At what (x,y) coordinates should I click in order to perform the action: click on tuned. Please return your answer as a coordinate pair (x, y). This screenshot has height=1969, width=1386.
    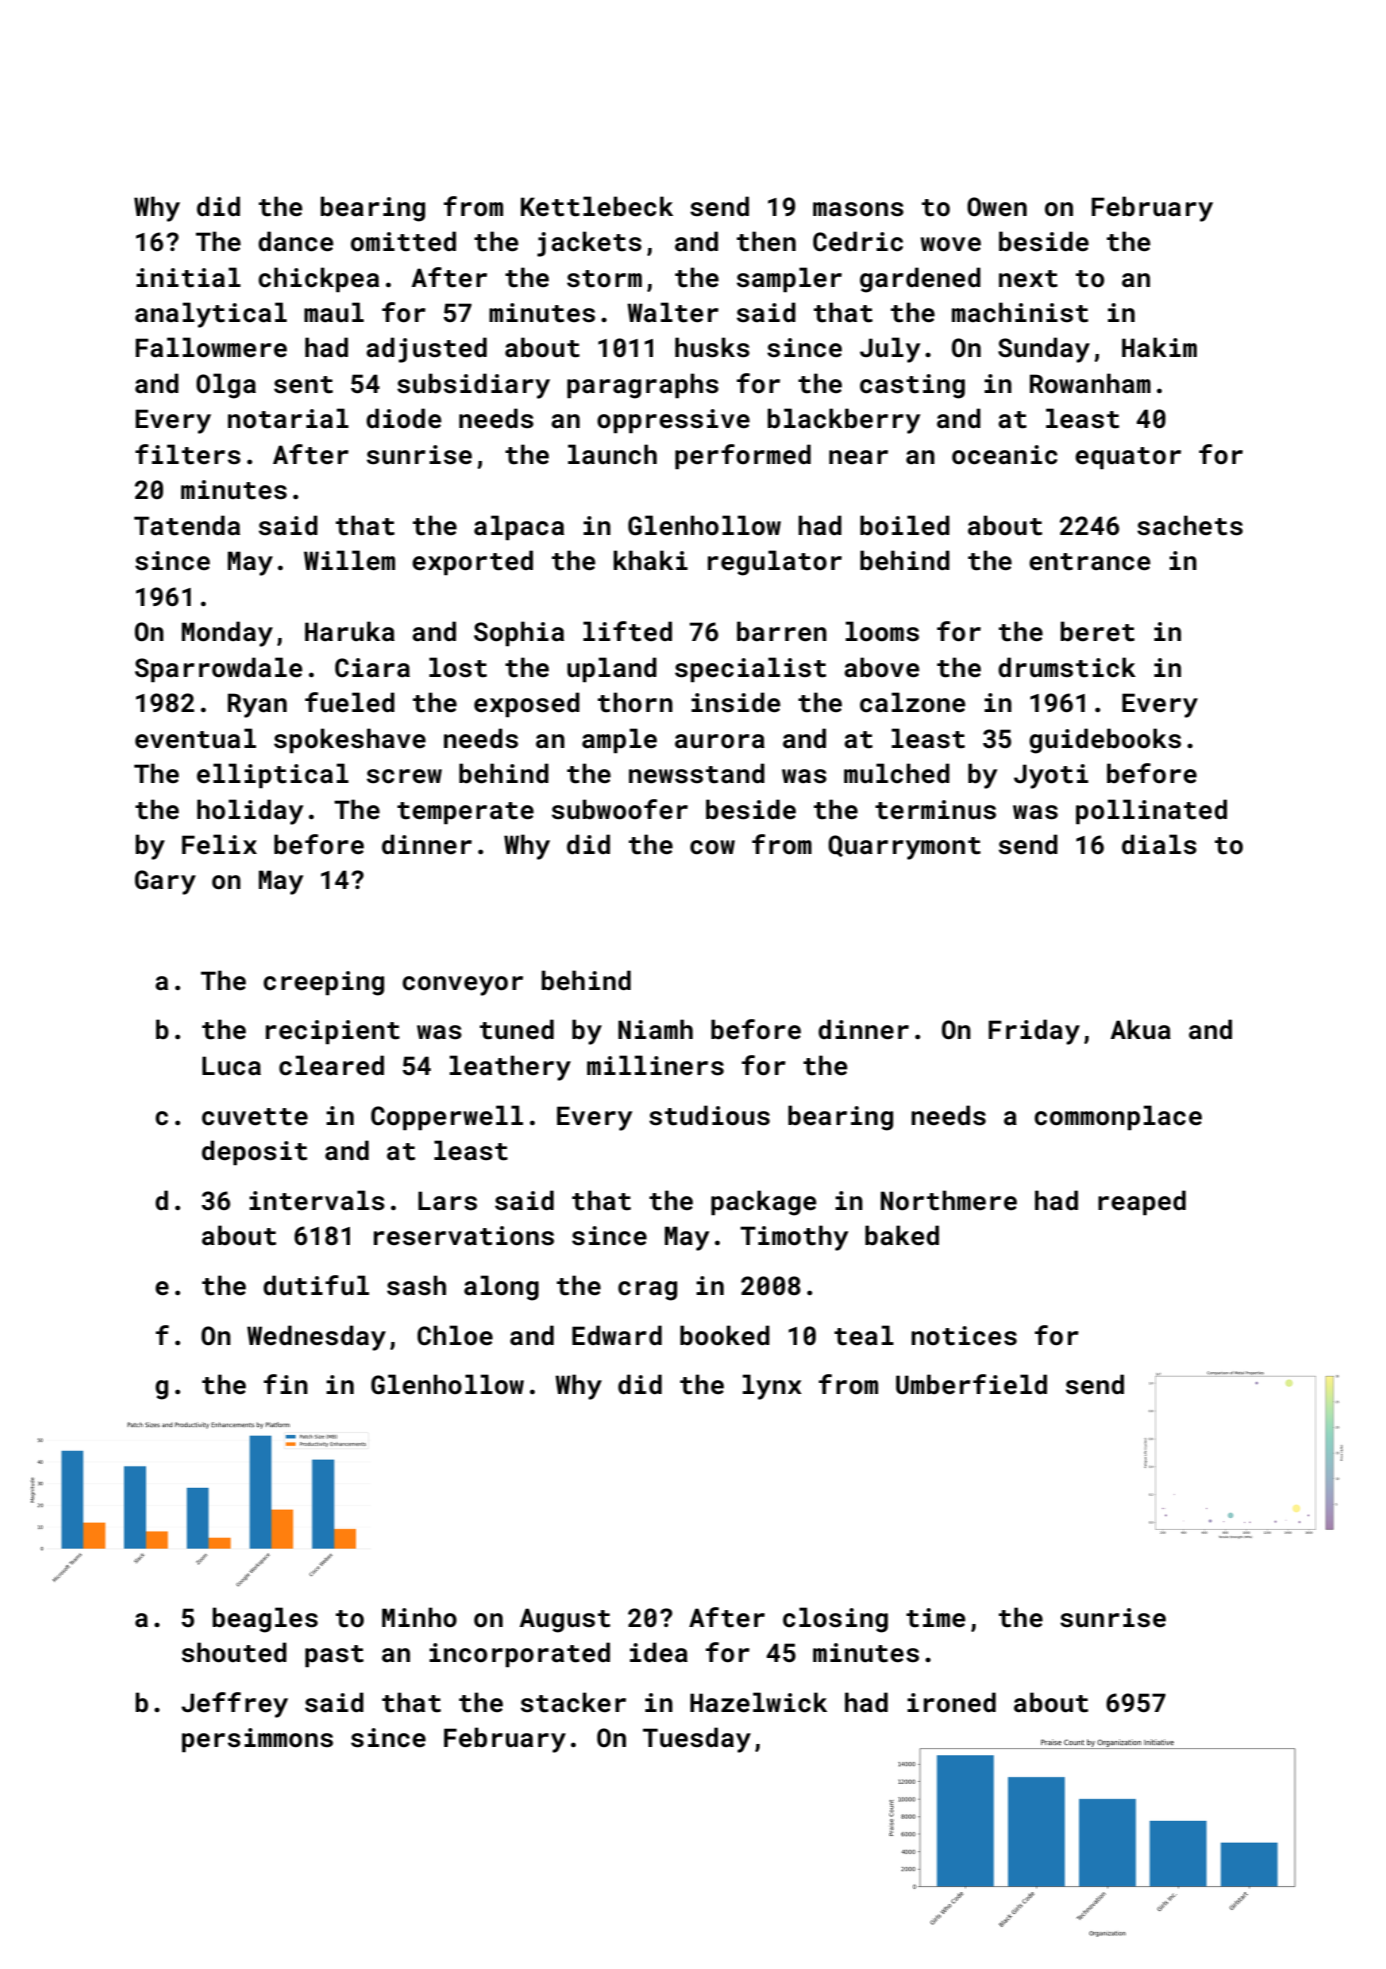
    Looking at the image, I should click on (517, 1029).
